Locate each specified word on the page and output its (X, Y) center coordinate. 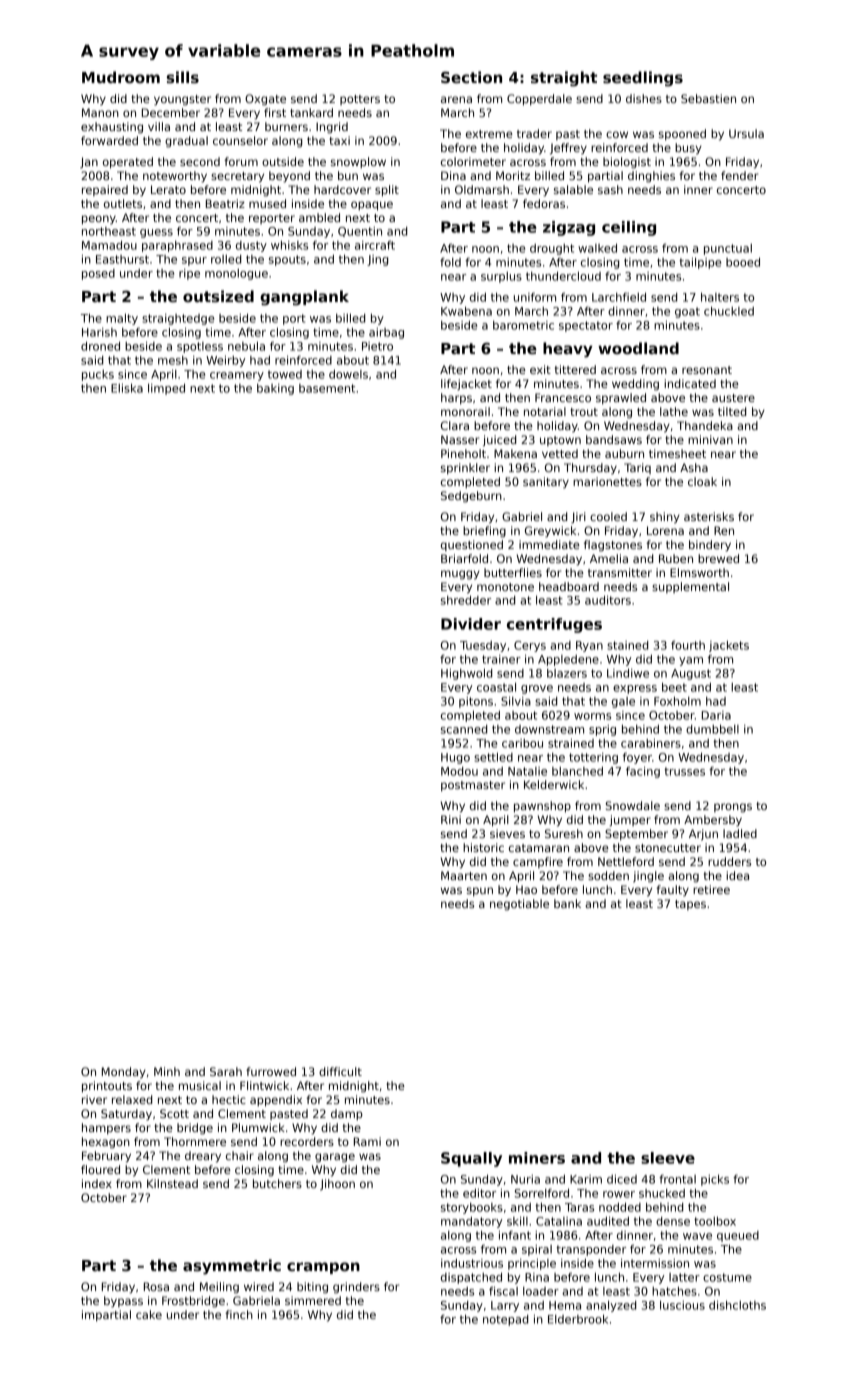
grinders (356, 1288)
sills (183, 77)
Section (471, 77)
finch (239, 1314)
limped (166, 389)
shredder (466, 600)
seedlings (643, 79)
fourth (688, 645)
